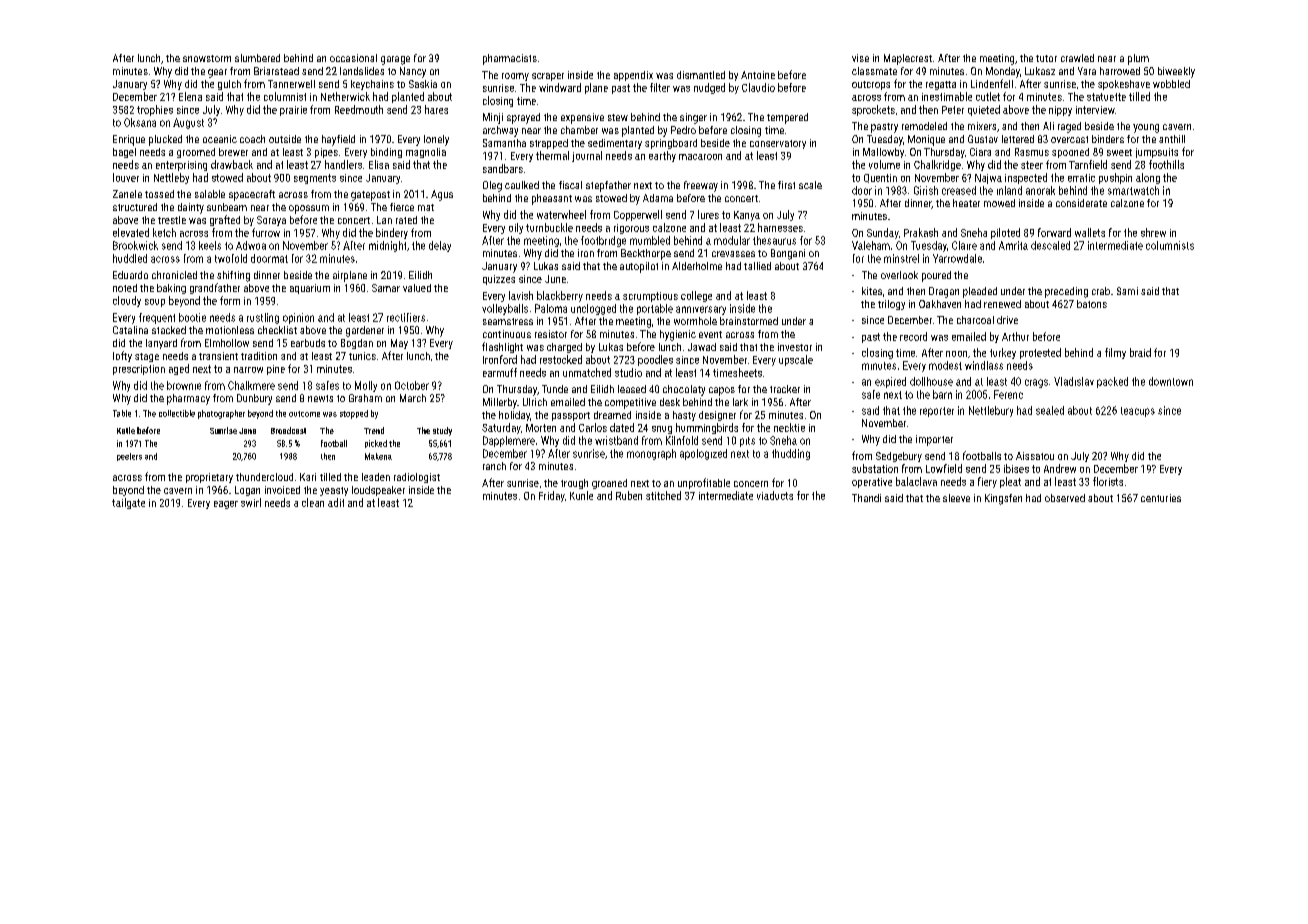 This document has height=924, width=1308. I want to click on seamstress, so click(508, 321).
